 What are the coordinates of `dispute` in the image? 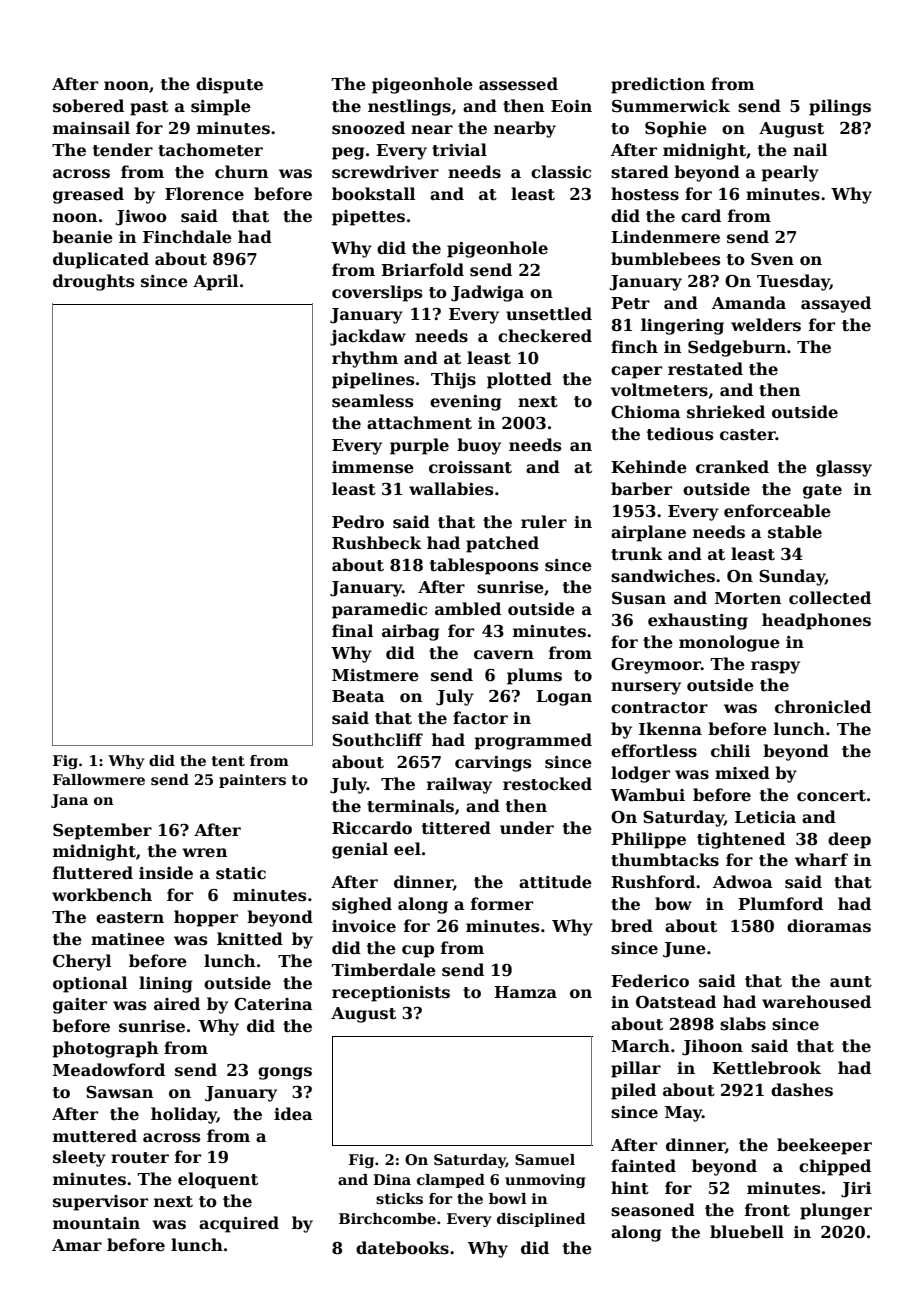 It's located at (229, 85).
